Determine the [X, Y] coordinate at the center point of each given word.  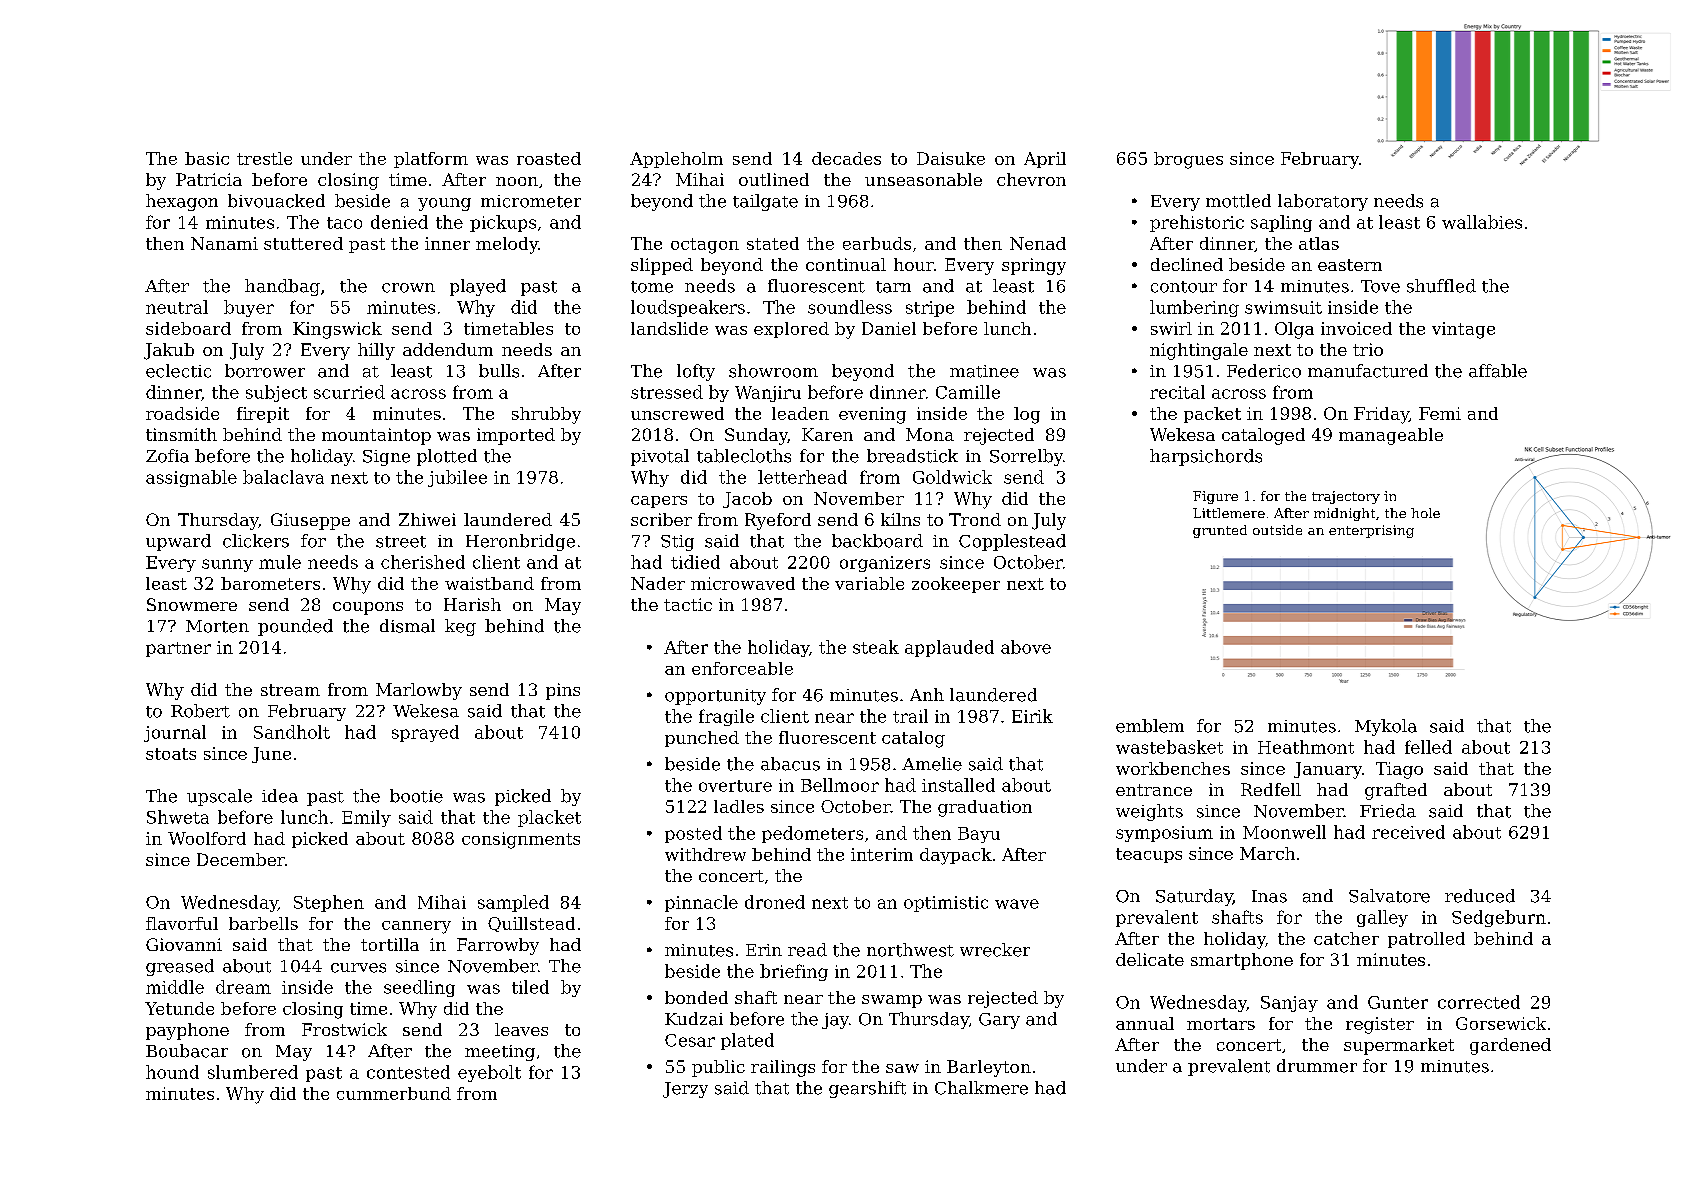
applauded [949, 648]
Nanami [224, 243]
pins [563, 691]
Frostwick [344, 1029]
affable [1498, 371]
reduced [1480, 896]
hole [1425, 513]
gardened [1510, 1046]
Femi [1440, 413]
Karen [827, 434]
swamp [892, 1001]
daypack [956, 856]
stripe [930, 309]
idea [280, 796]
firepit [263, 415]
